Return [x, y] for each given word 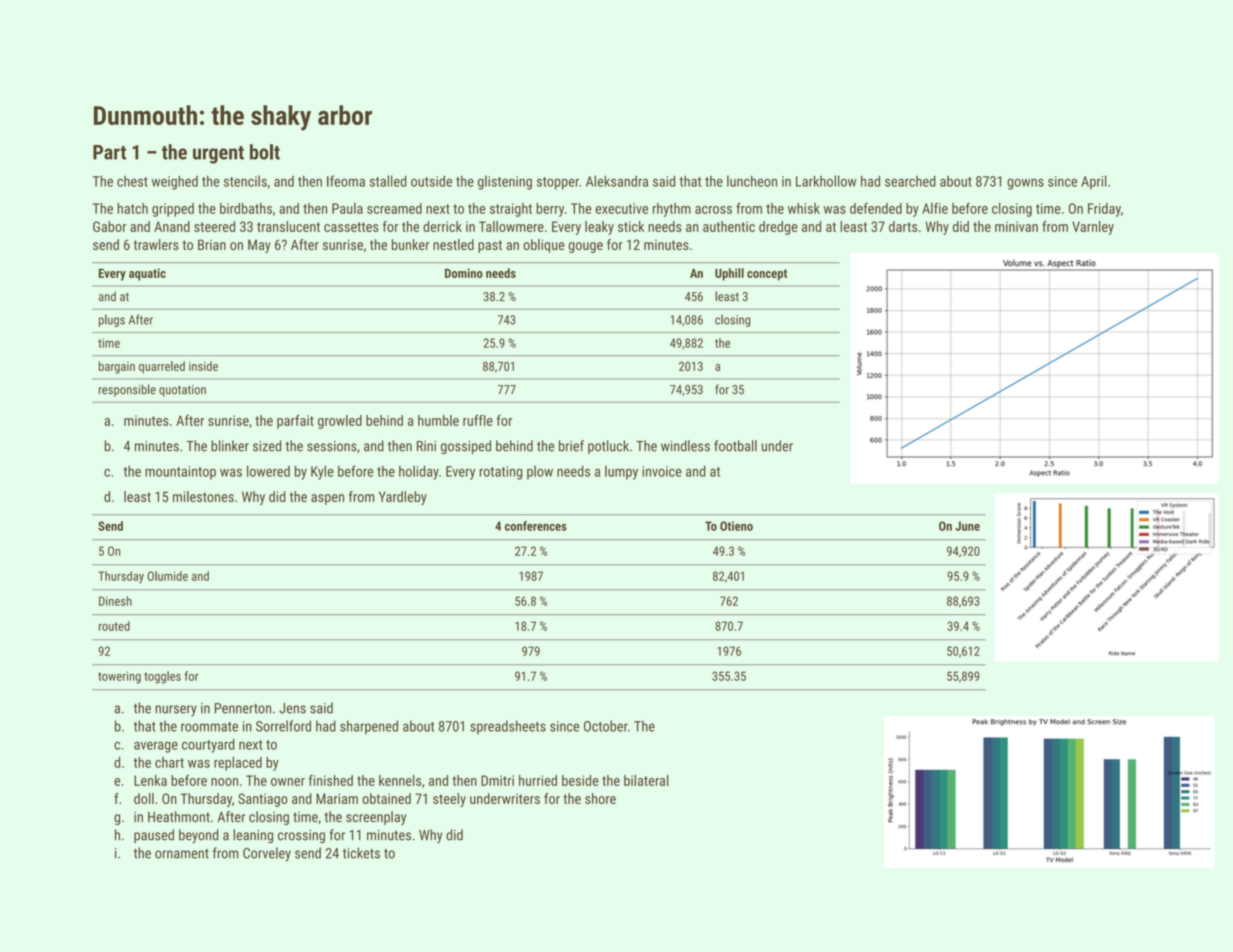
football [735, 446]
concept [767, 275]
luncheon [752, 181]
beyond [199, 836]
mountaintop [180, 473]
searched [910, 181]
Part [109, 152]
